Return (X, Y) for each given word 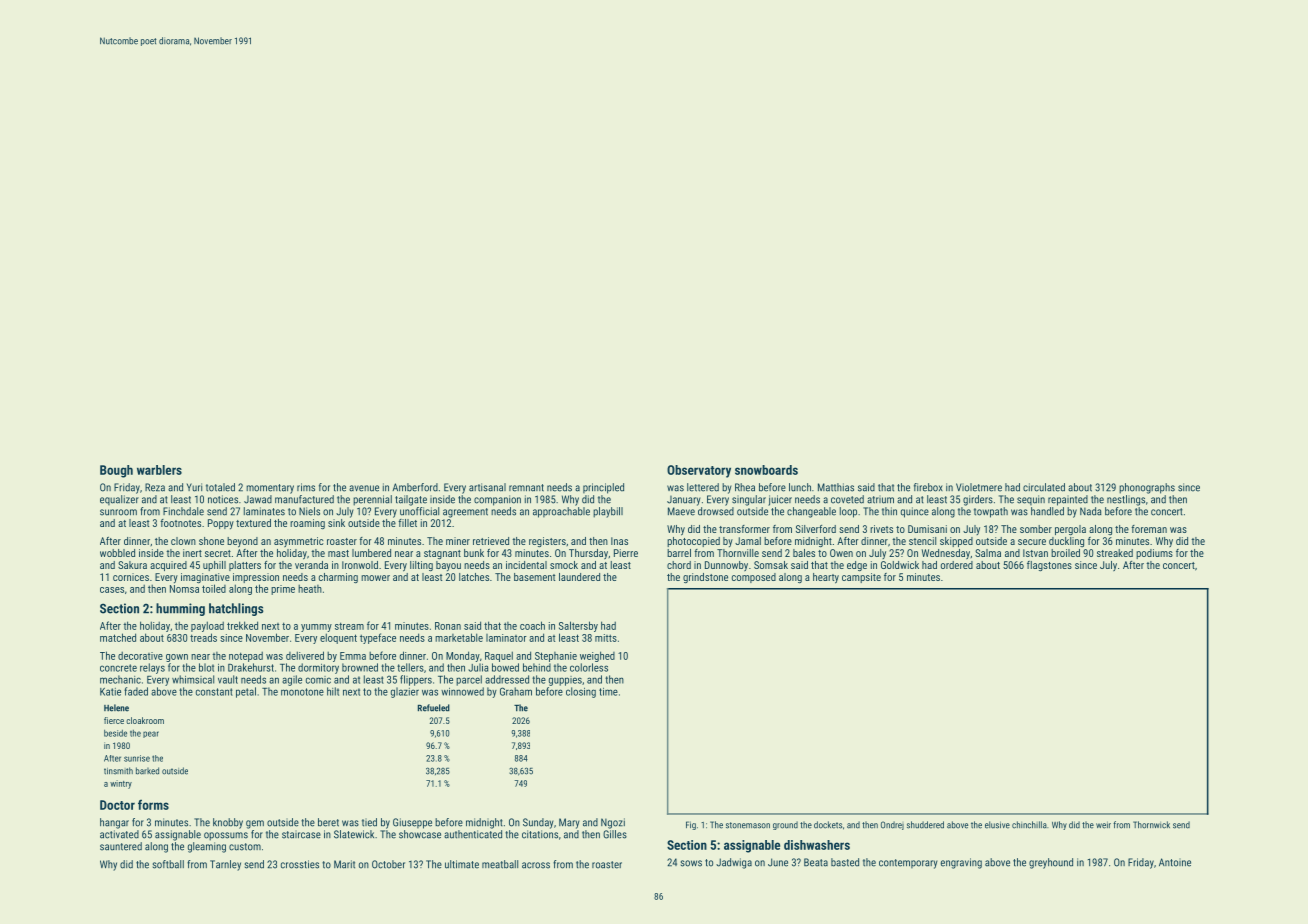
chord (679, 565)
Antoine (1175, 862)
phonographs (1147, 488)
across (536, 865)
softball (168, 864)
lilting (421, 566)
